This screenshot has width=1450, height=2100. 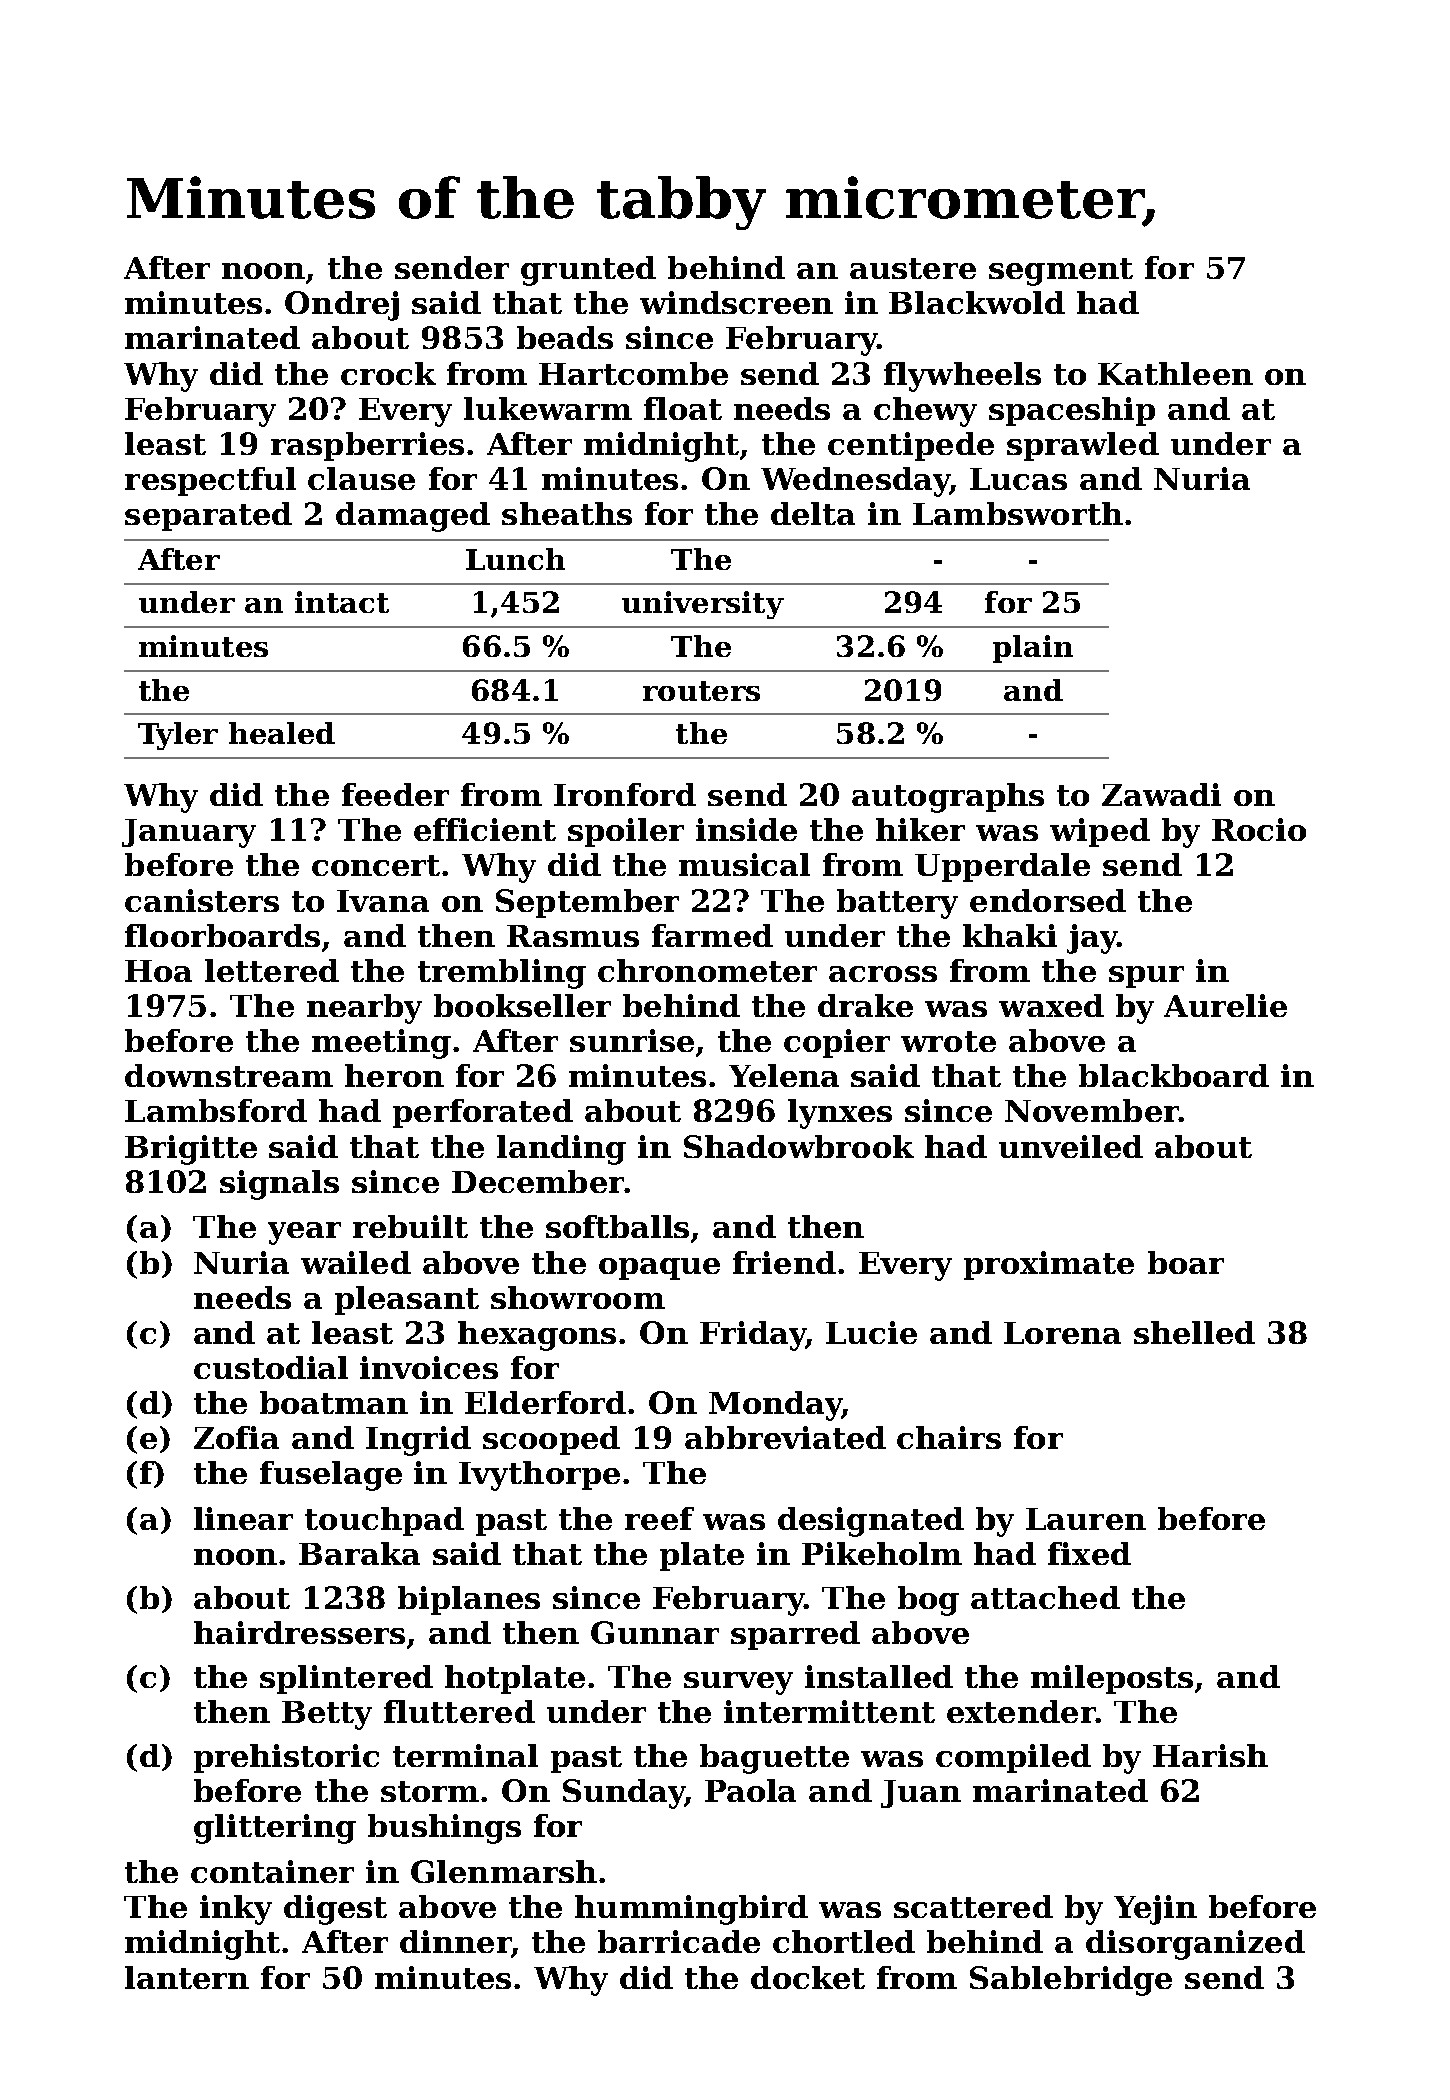 I want to click on Paola, so click(x=750, y=1790).
